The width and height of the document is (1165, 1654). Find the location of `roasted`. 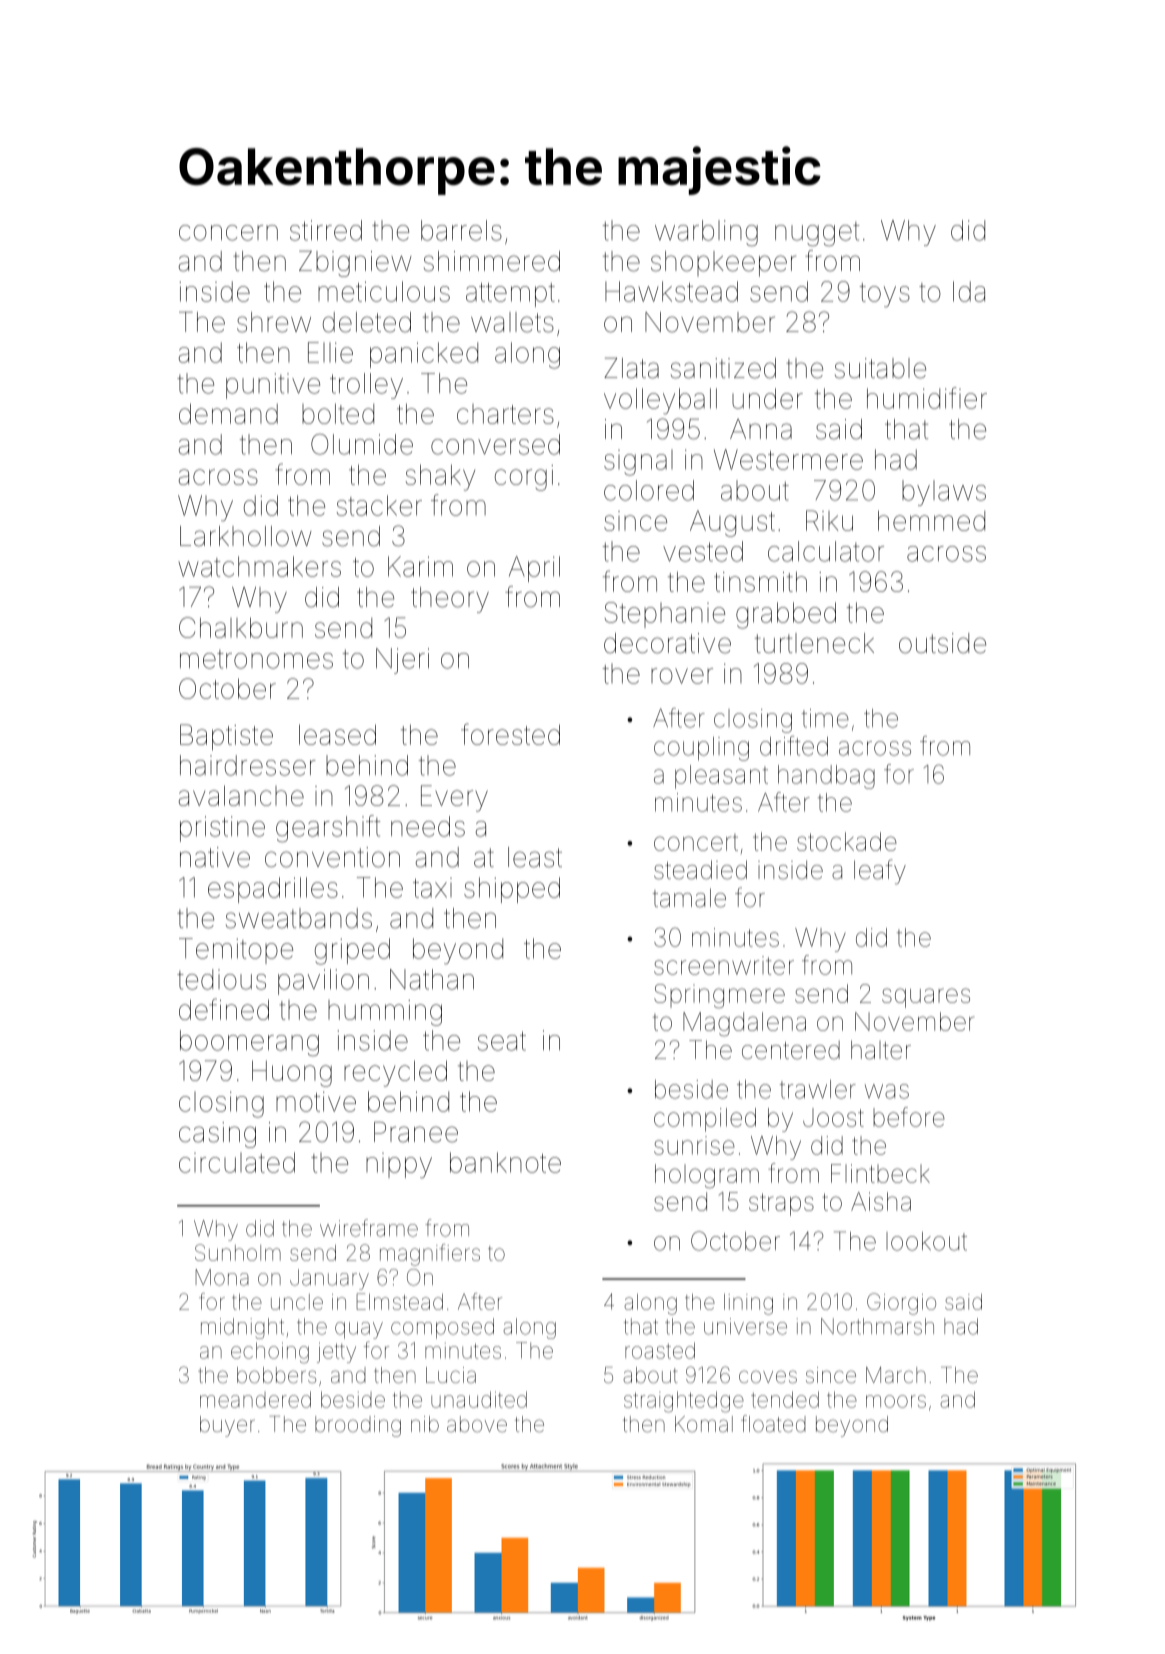

roasted is located at coordinates (660, 1350).
